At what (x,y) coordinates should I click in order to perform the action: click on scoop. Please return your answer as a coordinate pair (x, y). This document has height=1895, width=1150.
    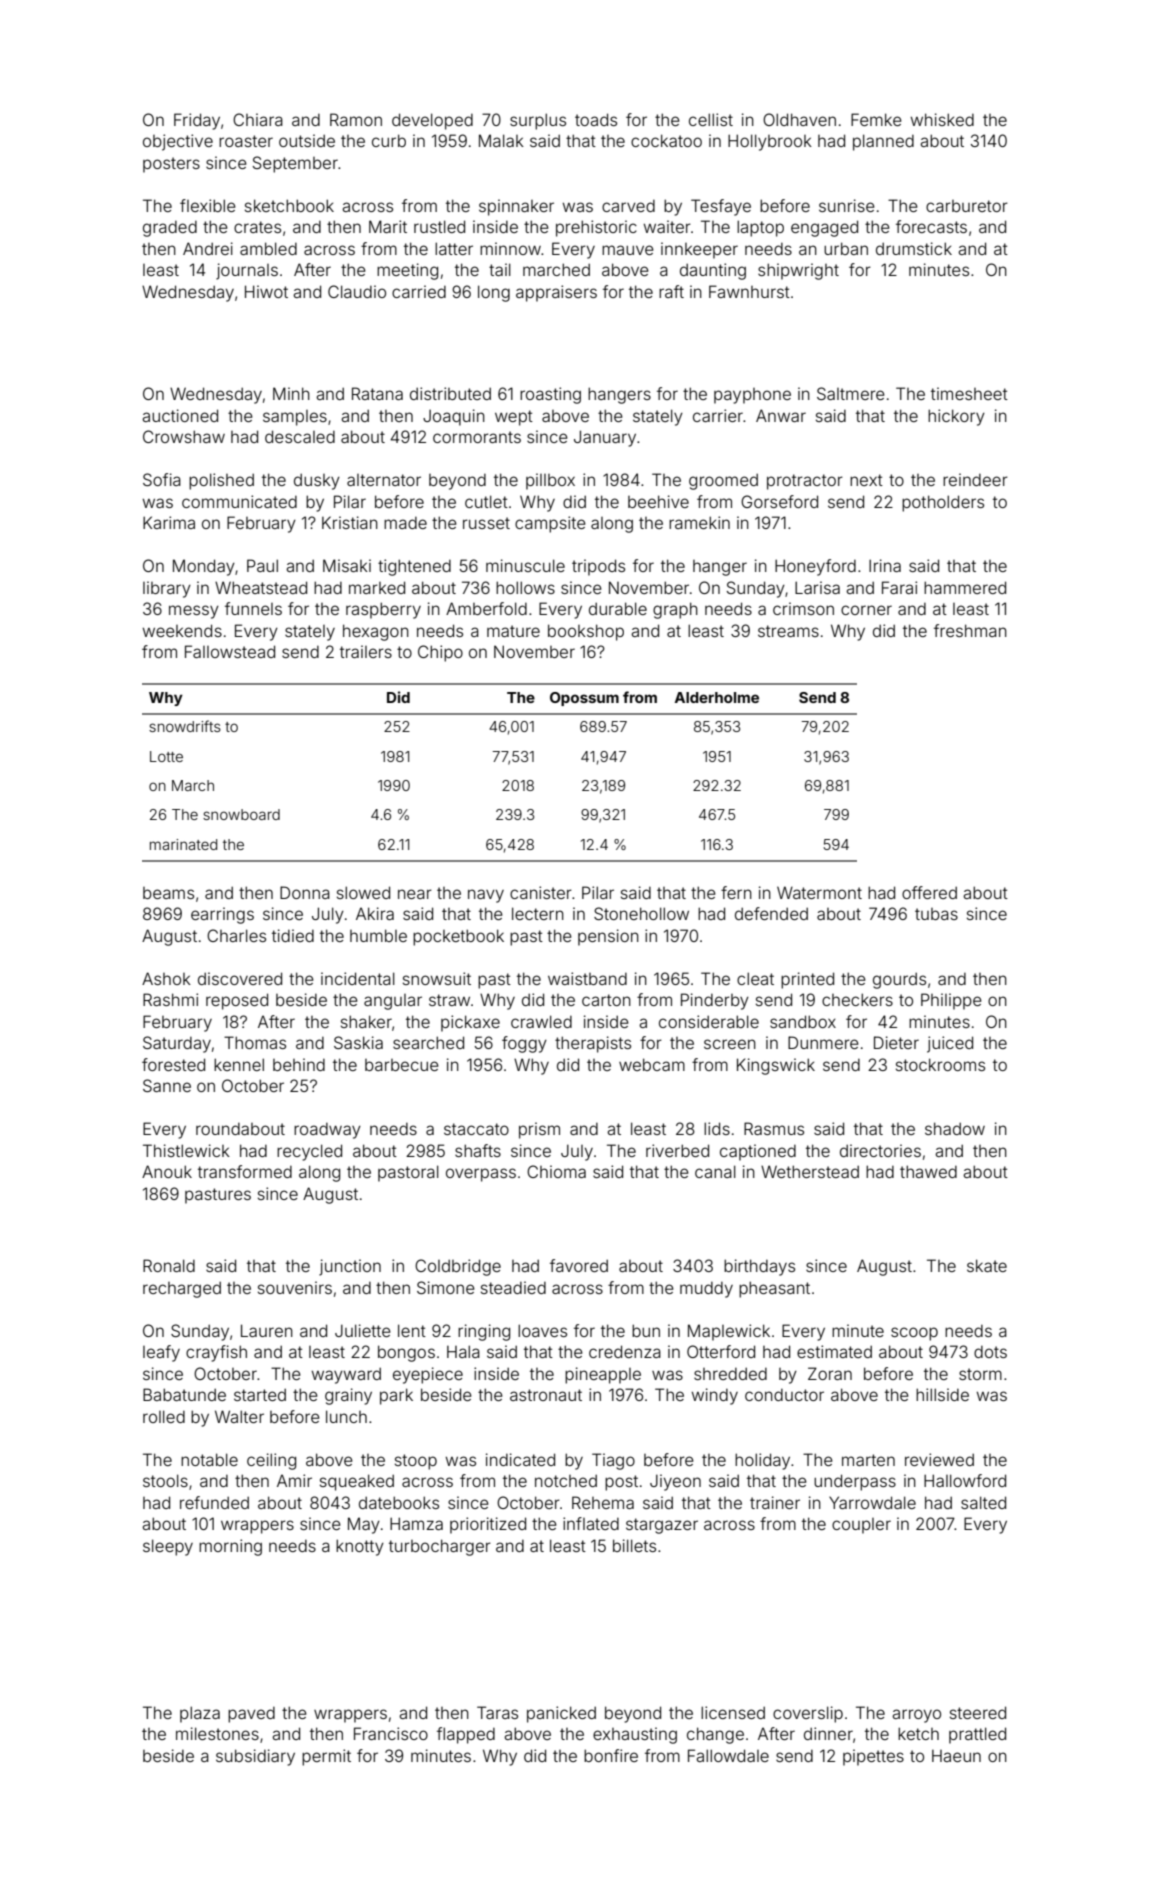
    Looking at the image, I should click on (914, 1334).
